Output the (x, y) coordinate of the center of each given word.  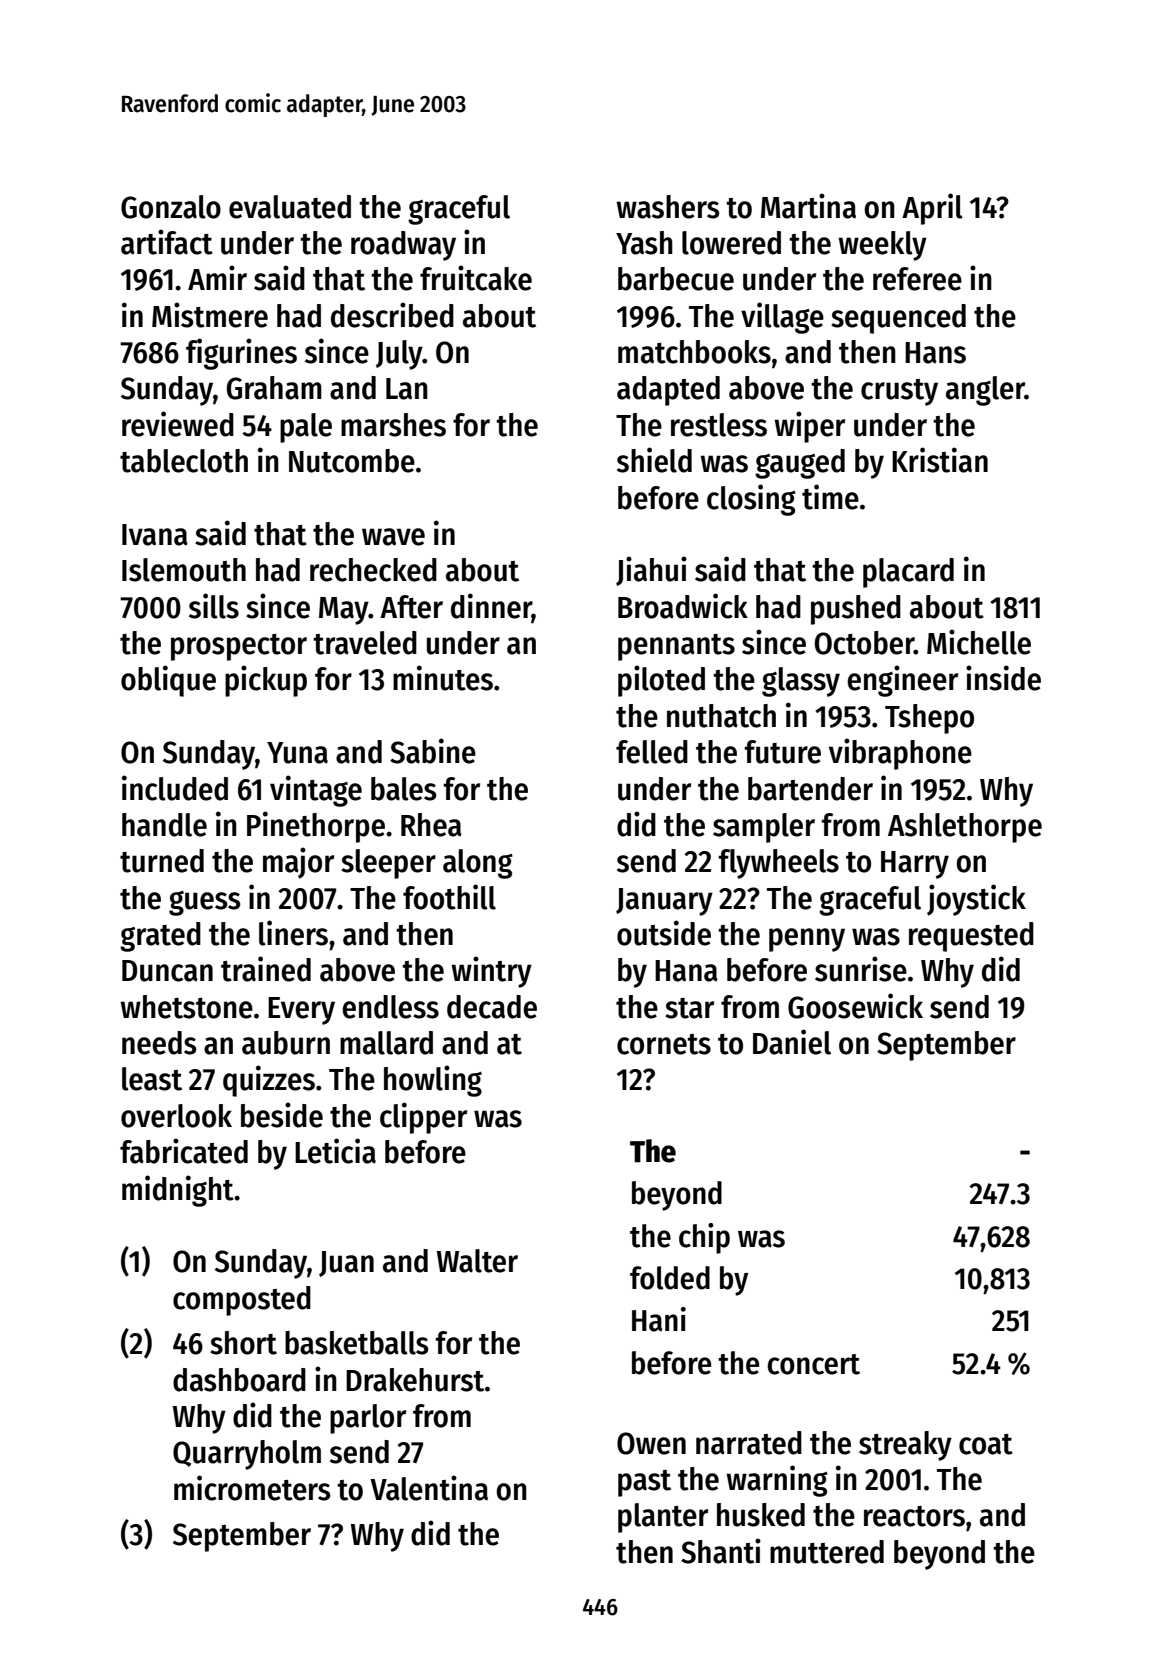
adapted (668, 391)
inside (1003, 678)
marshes (393, 425)
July (399, 355)
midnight (178, 1191)
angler (985, 391)
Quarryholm (247, 1455)
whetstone (186, 1007)
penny (807, 940)
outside (664, 933)
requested (971, 937)
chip (704, 1238)
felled (652, 752)
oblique (168, 681)
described (392, 315)
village (782, 318)
